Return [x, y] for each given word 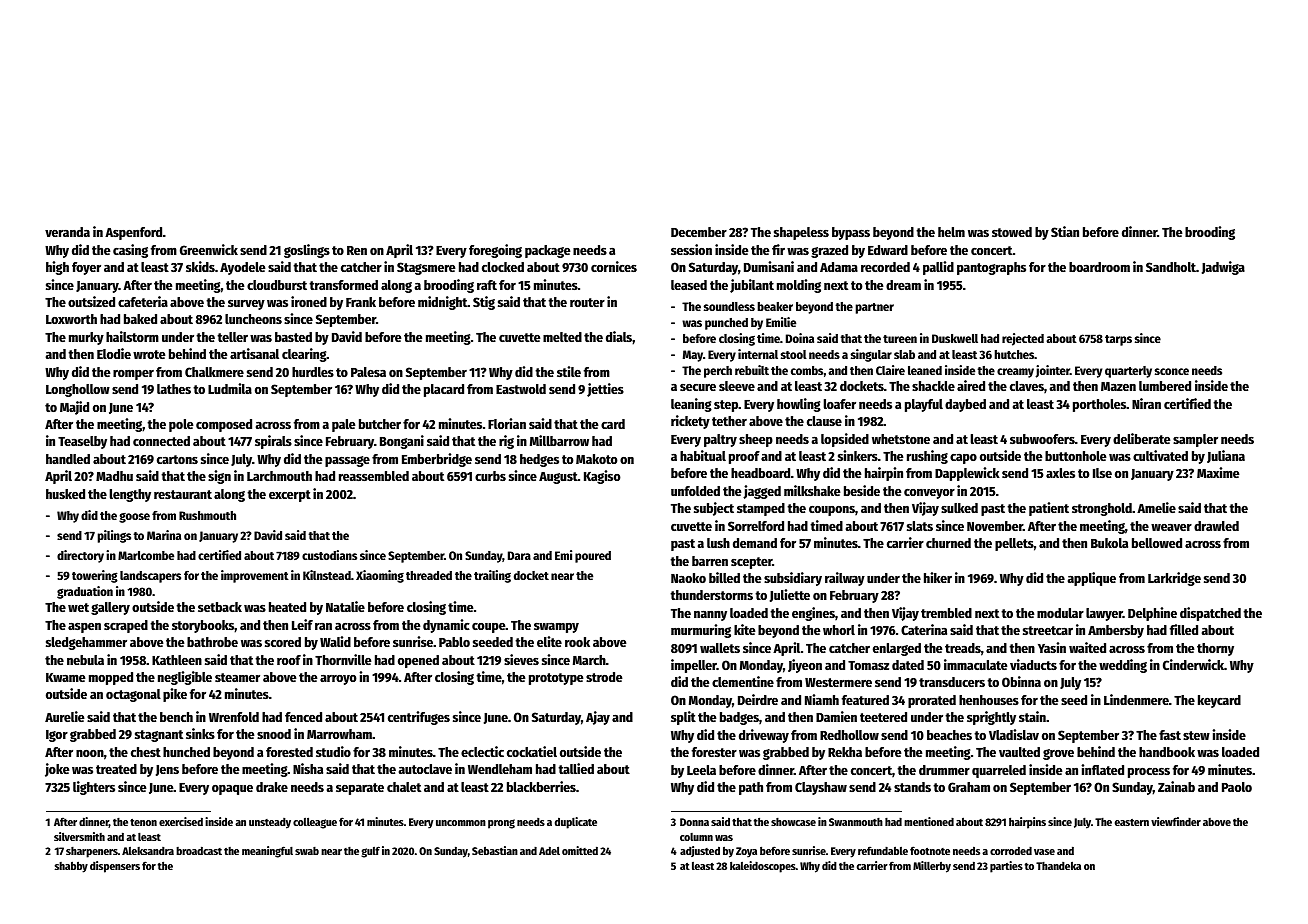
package [548, 251]
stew [1196, 735]
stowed [1012, 232]
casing [130, 251]
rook [577, 642]
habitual [703, 455]
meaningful [267, 852]
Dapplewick [967, 474]
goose [134, 518]
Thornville [343, 659]
